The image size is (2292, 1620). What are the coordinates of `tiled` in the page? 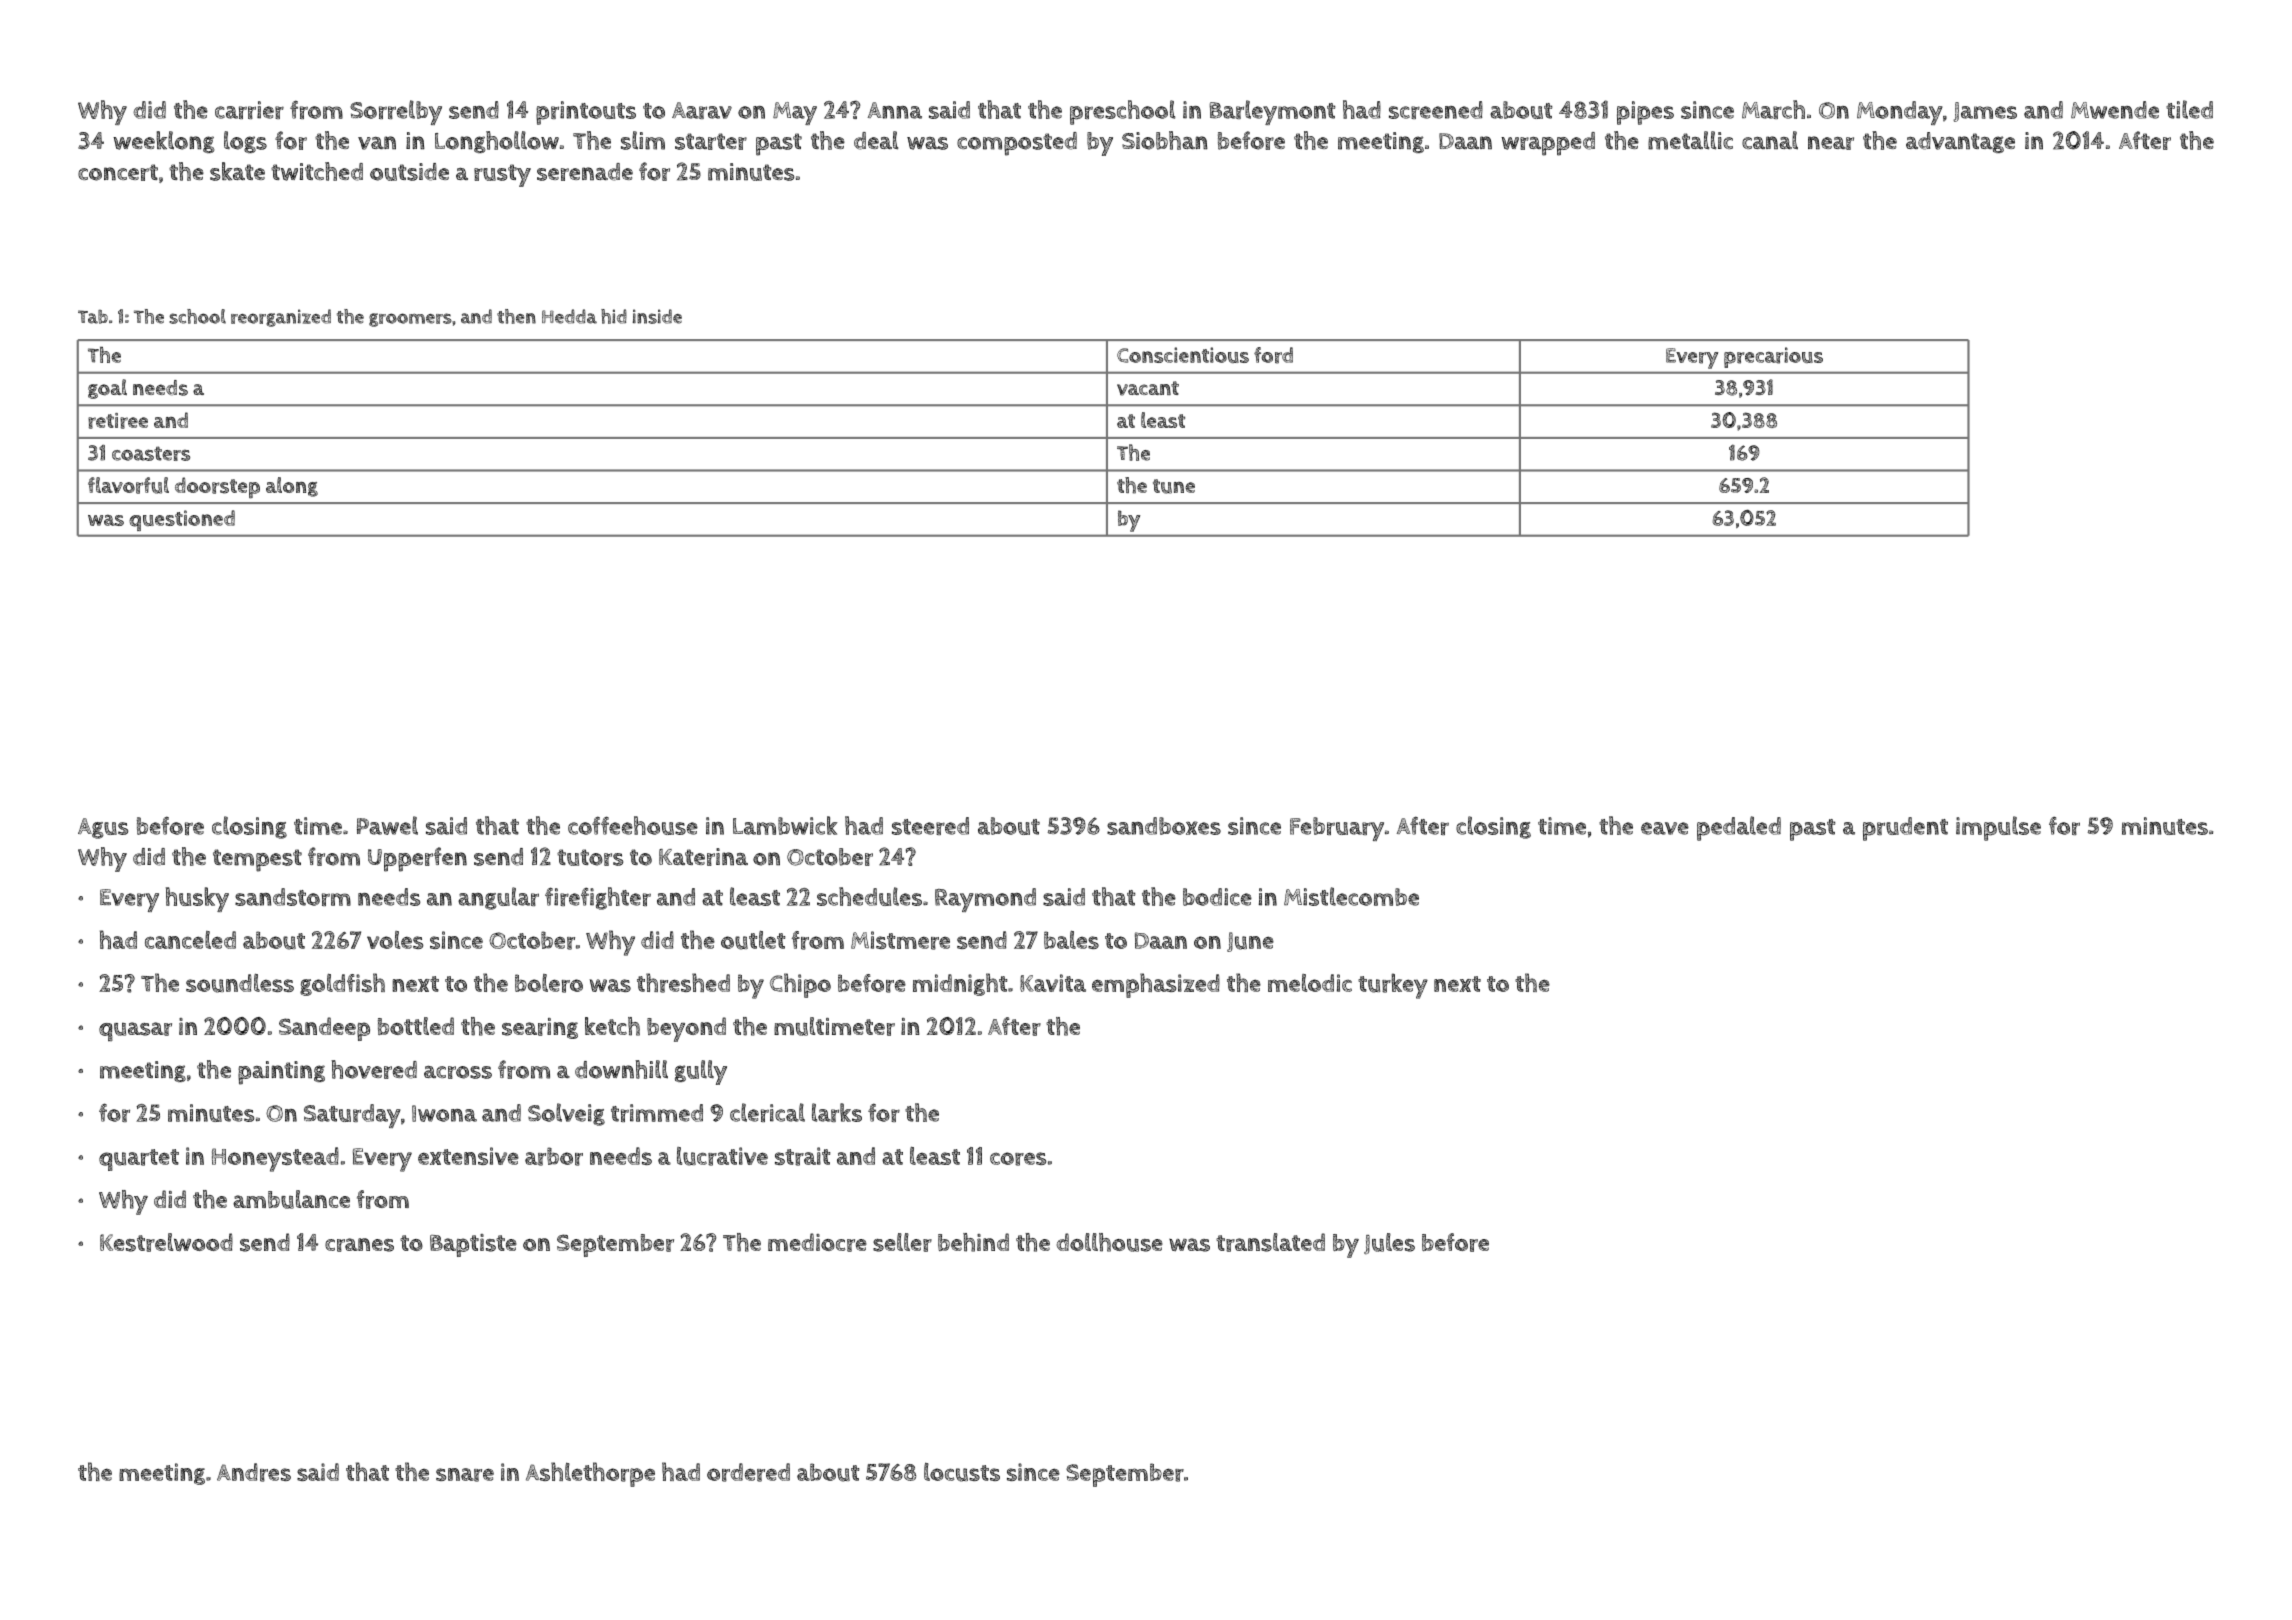 It's located at (2189, 109).
